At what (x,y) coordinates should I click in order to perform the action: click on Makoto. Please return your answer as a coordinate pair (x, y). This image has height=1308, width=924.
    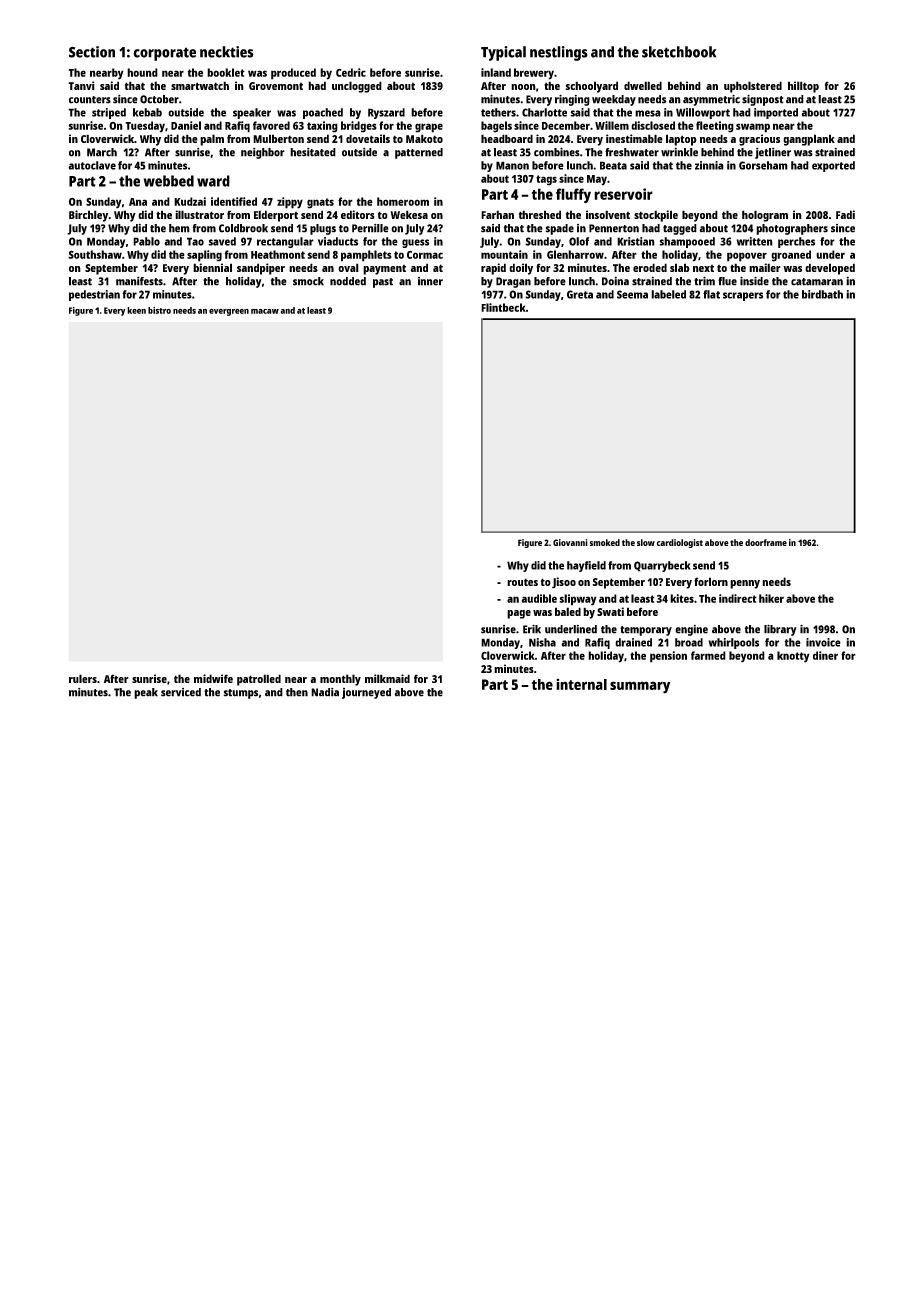
    Looking at the image, I should click on (424, 138).
